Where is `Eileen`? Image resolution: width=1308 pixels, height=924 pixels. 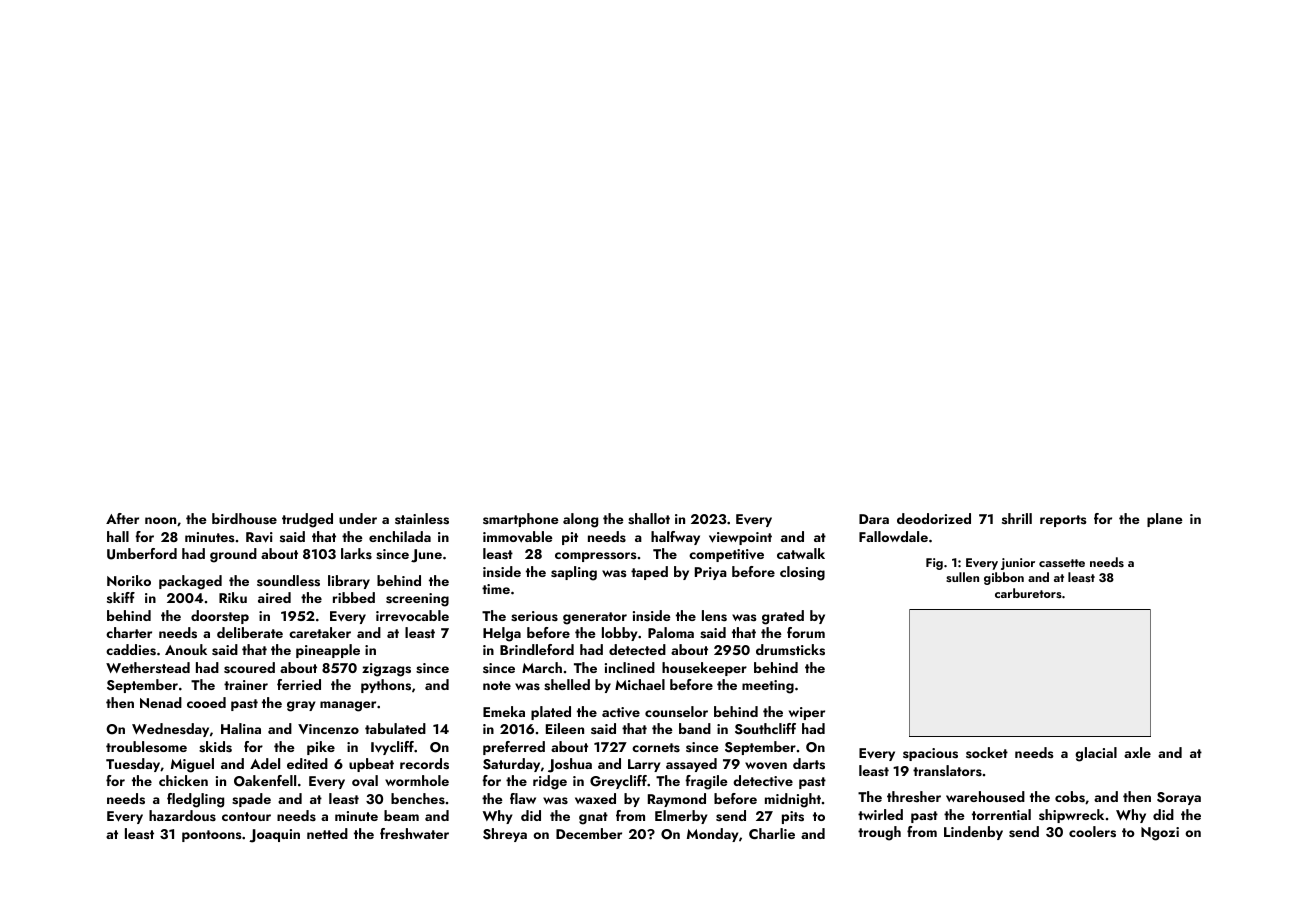 Eileen is located at coordinates (565, 728).
